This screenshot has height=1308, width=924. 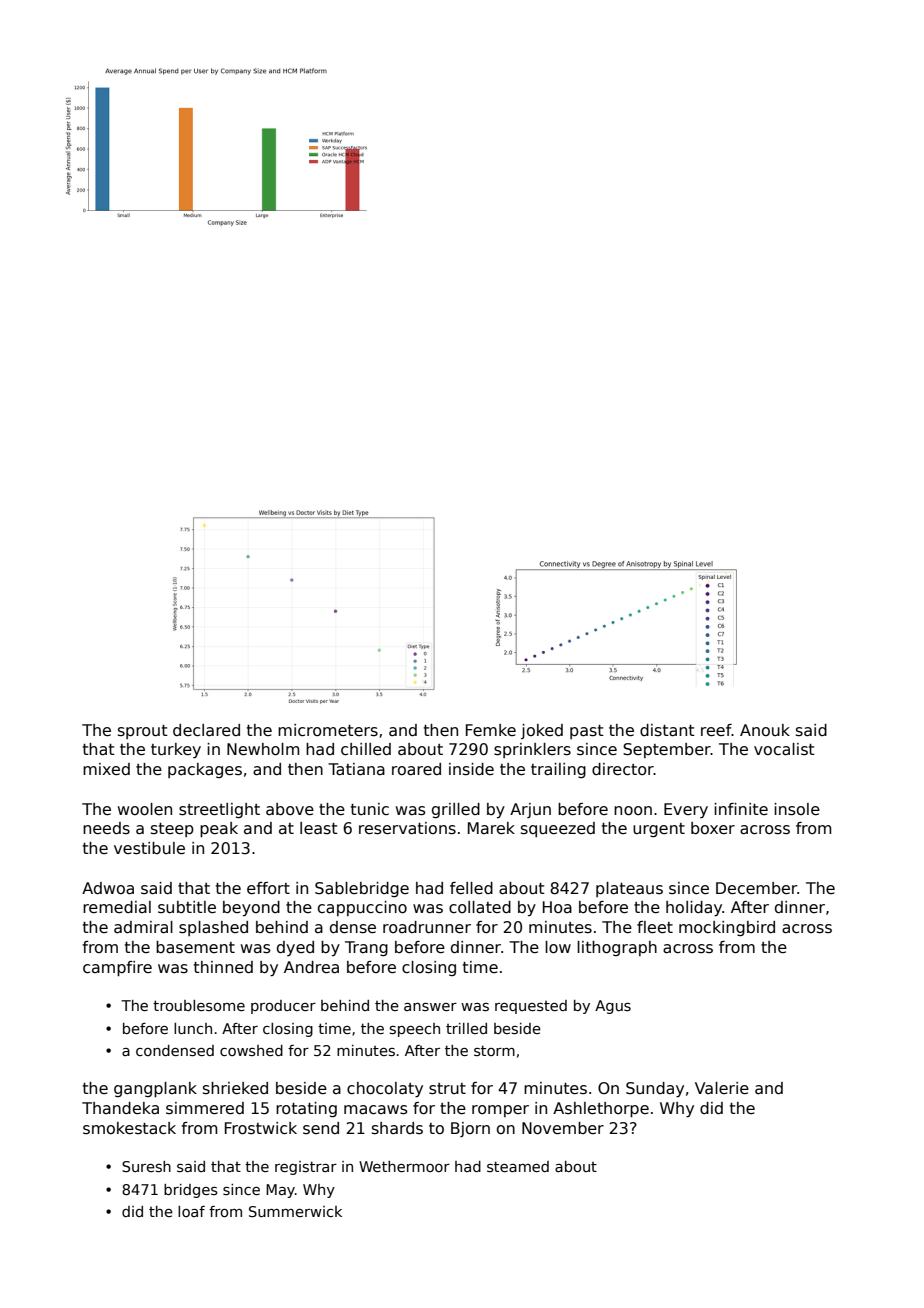 I want to click on sprout, so click(x=143, y=732).
